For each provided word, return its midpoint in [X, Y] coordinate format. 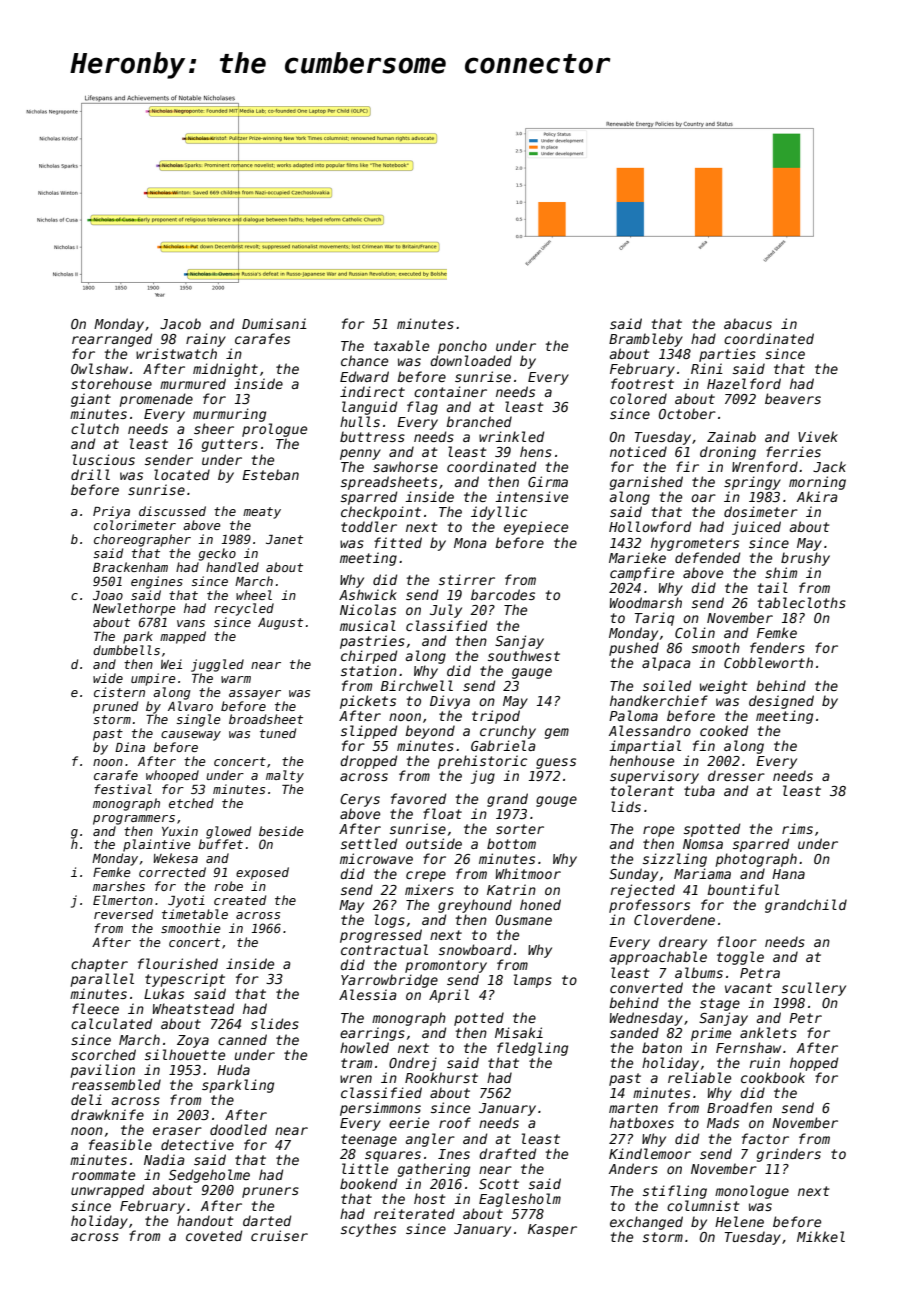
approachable [658, 958]
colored [638, 398]
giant [91, 400]
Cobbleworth [768, 662]
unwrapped [107, 1191]
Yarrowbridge [389, 981]
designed [781, 702]
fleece [95, 1008]
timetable [195, 914]
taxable [401, 345]
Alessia [368, 994]
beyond [430, 732]
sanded [634, 1032]
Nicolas [368, 609]
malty [285, 776]
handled [232, 567]
